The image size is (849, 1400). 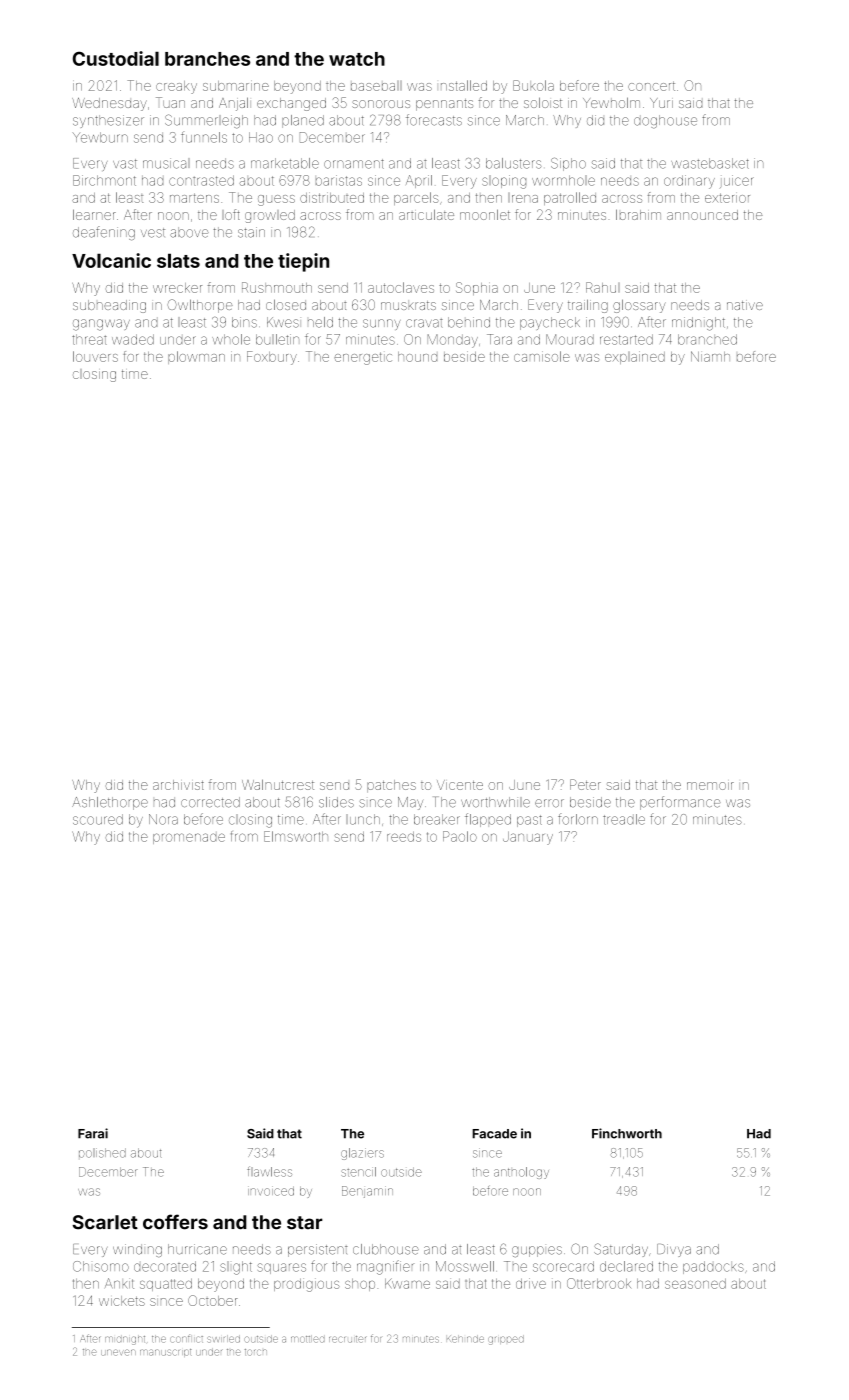 I want to click on declared, so click(x=626, y=1266).
